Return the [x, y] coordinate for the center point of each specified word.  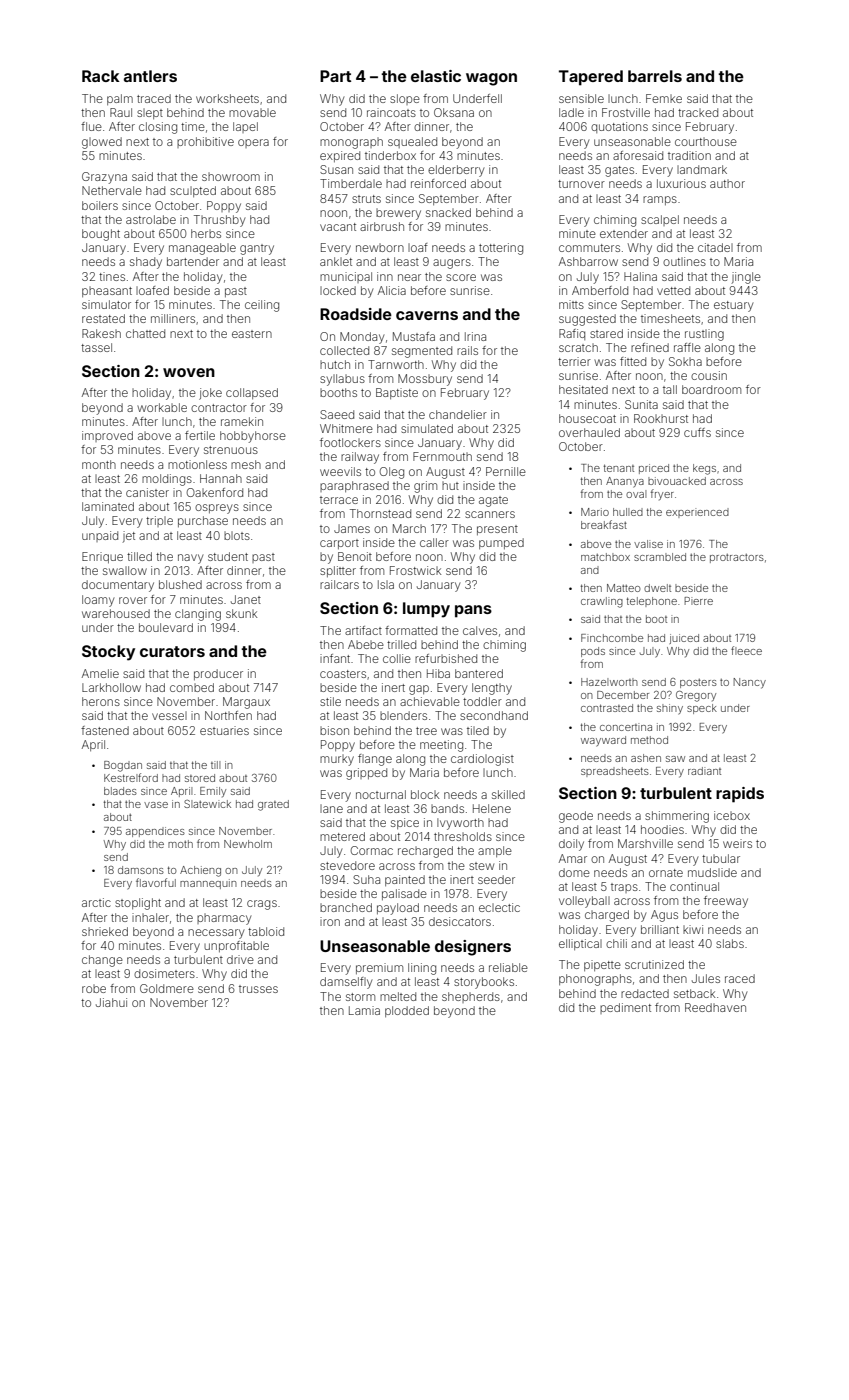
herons [101, 701]
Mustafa [414, 336]
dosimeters [164, 973]
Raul [121, 112]
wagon [491, 79]
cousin [709, 375]
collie [397, 658]
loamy [98, 601]
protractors [737, 558]
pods [593, 652]
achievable [430, 701]
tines [112, 276]
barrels [655, 76]
